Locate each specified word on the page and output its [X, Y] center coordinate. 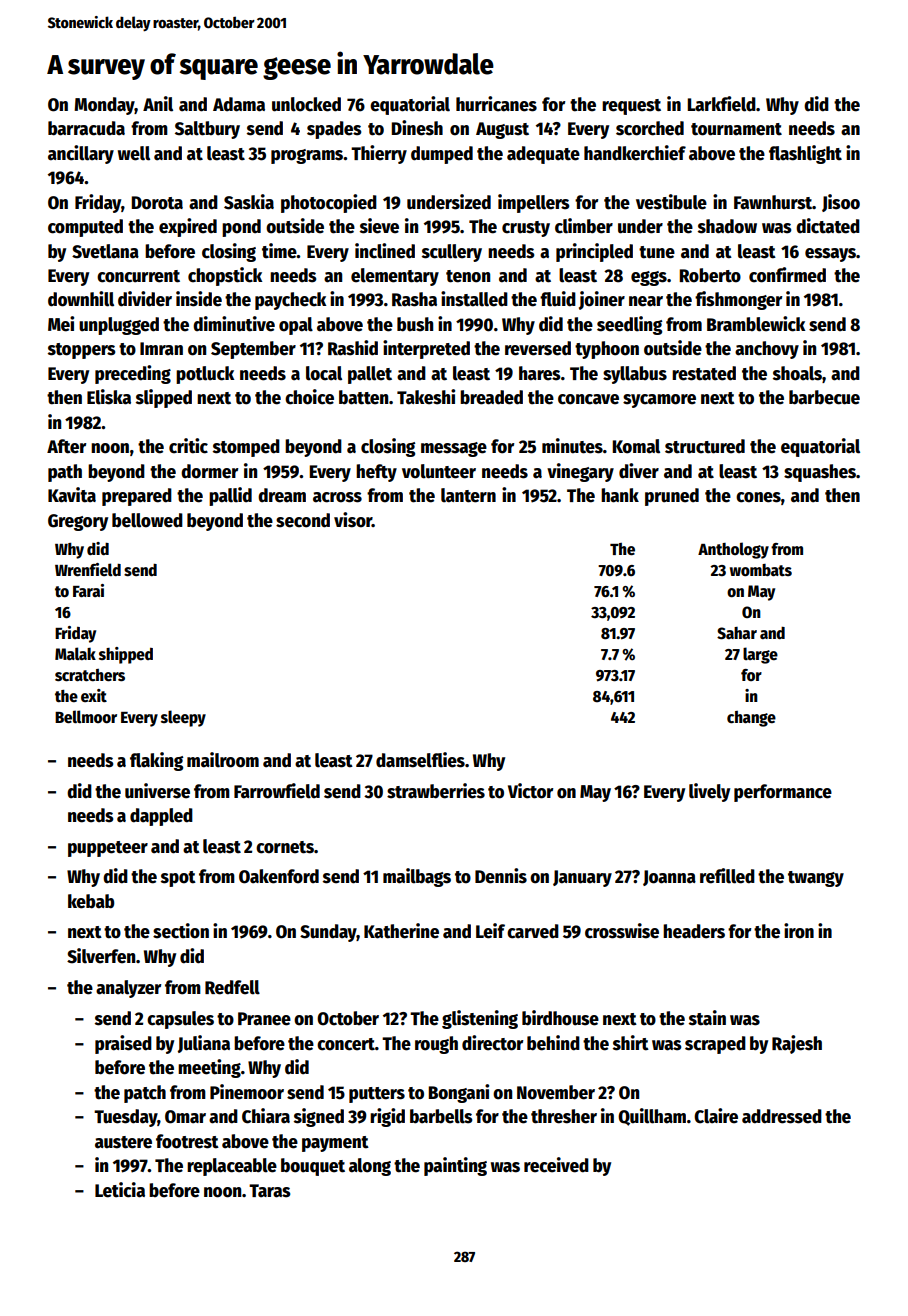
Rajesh [797, 1044]
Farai [88, 590]
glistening [480, 1019]
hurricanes [496, 104]
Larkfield [721, 104]
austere [123, 1142]
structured [705, 446]
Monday [104, 106]
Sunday [328, 933]
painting [455, 1166]
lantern [468, 495]
